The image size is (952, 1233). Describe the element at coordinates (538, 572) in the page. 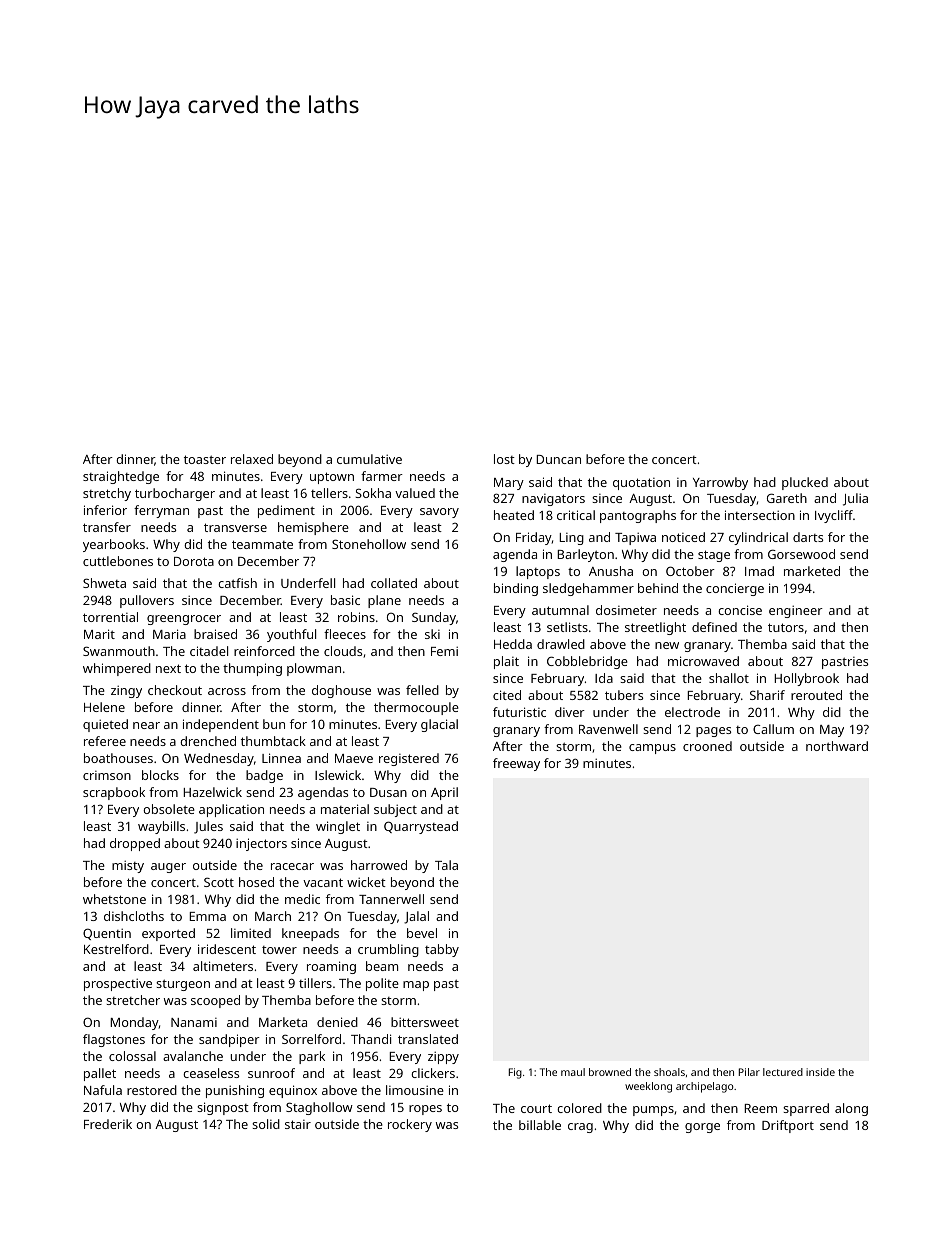

I see `laptops` at that location.
